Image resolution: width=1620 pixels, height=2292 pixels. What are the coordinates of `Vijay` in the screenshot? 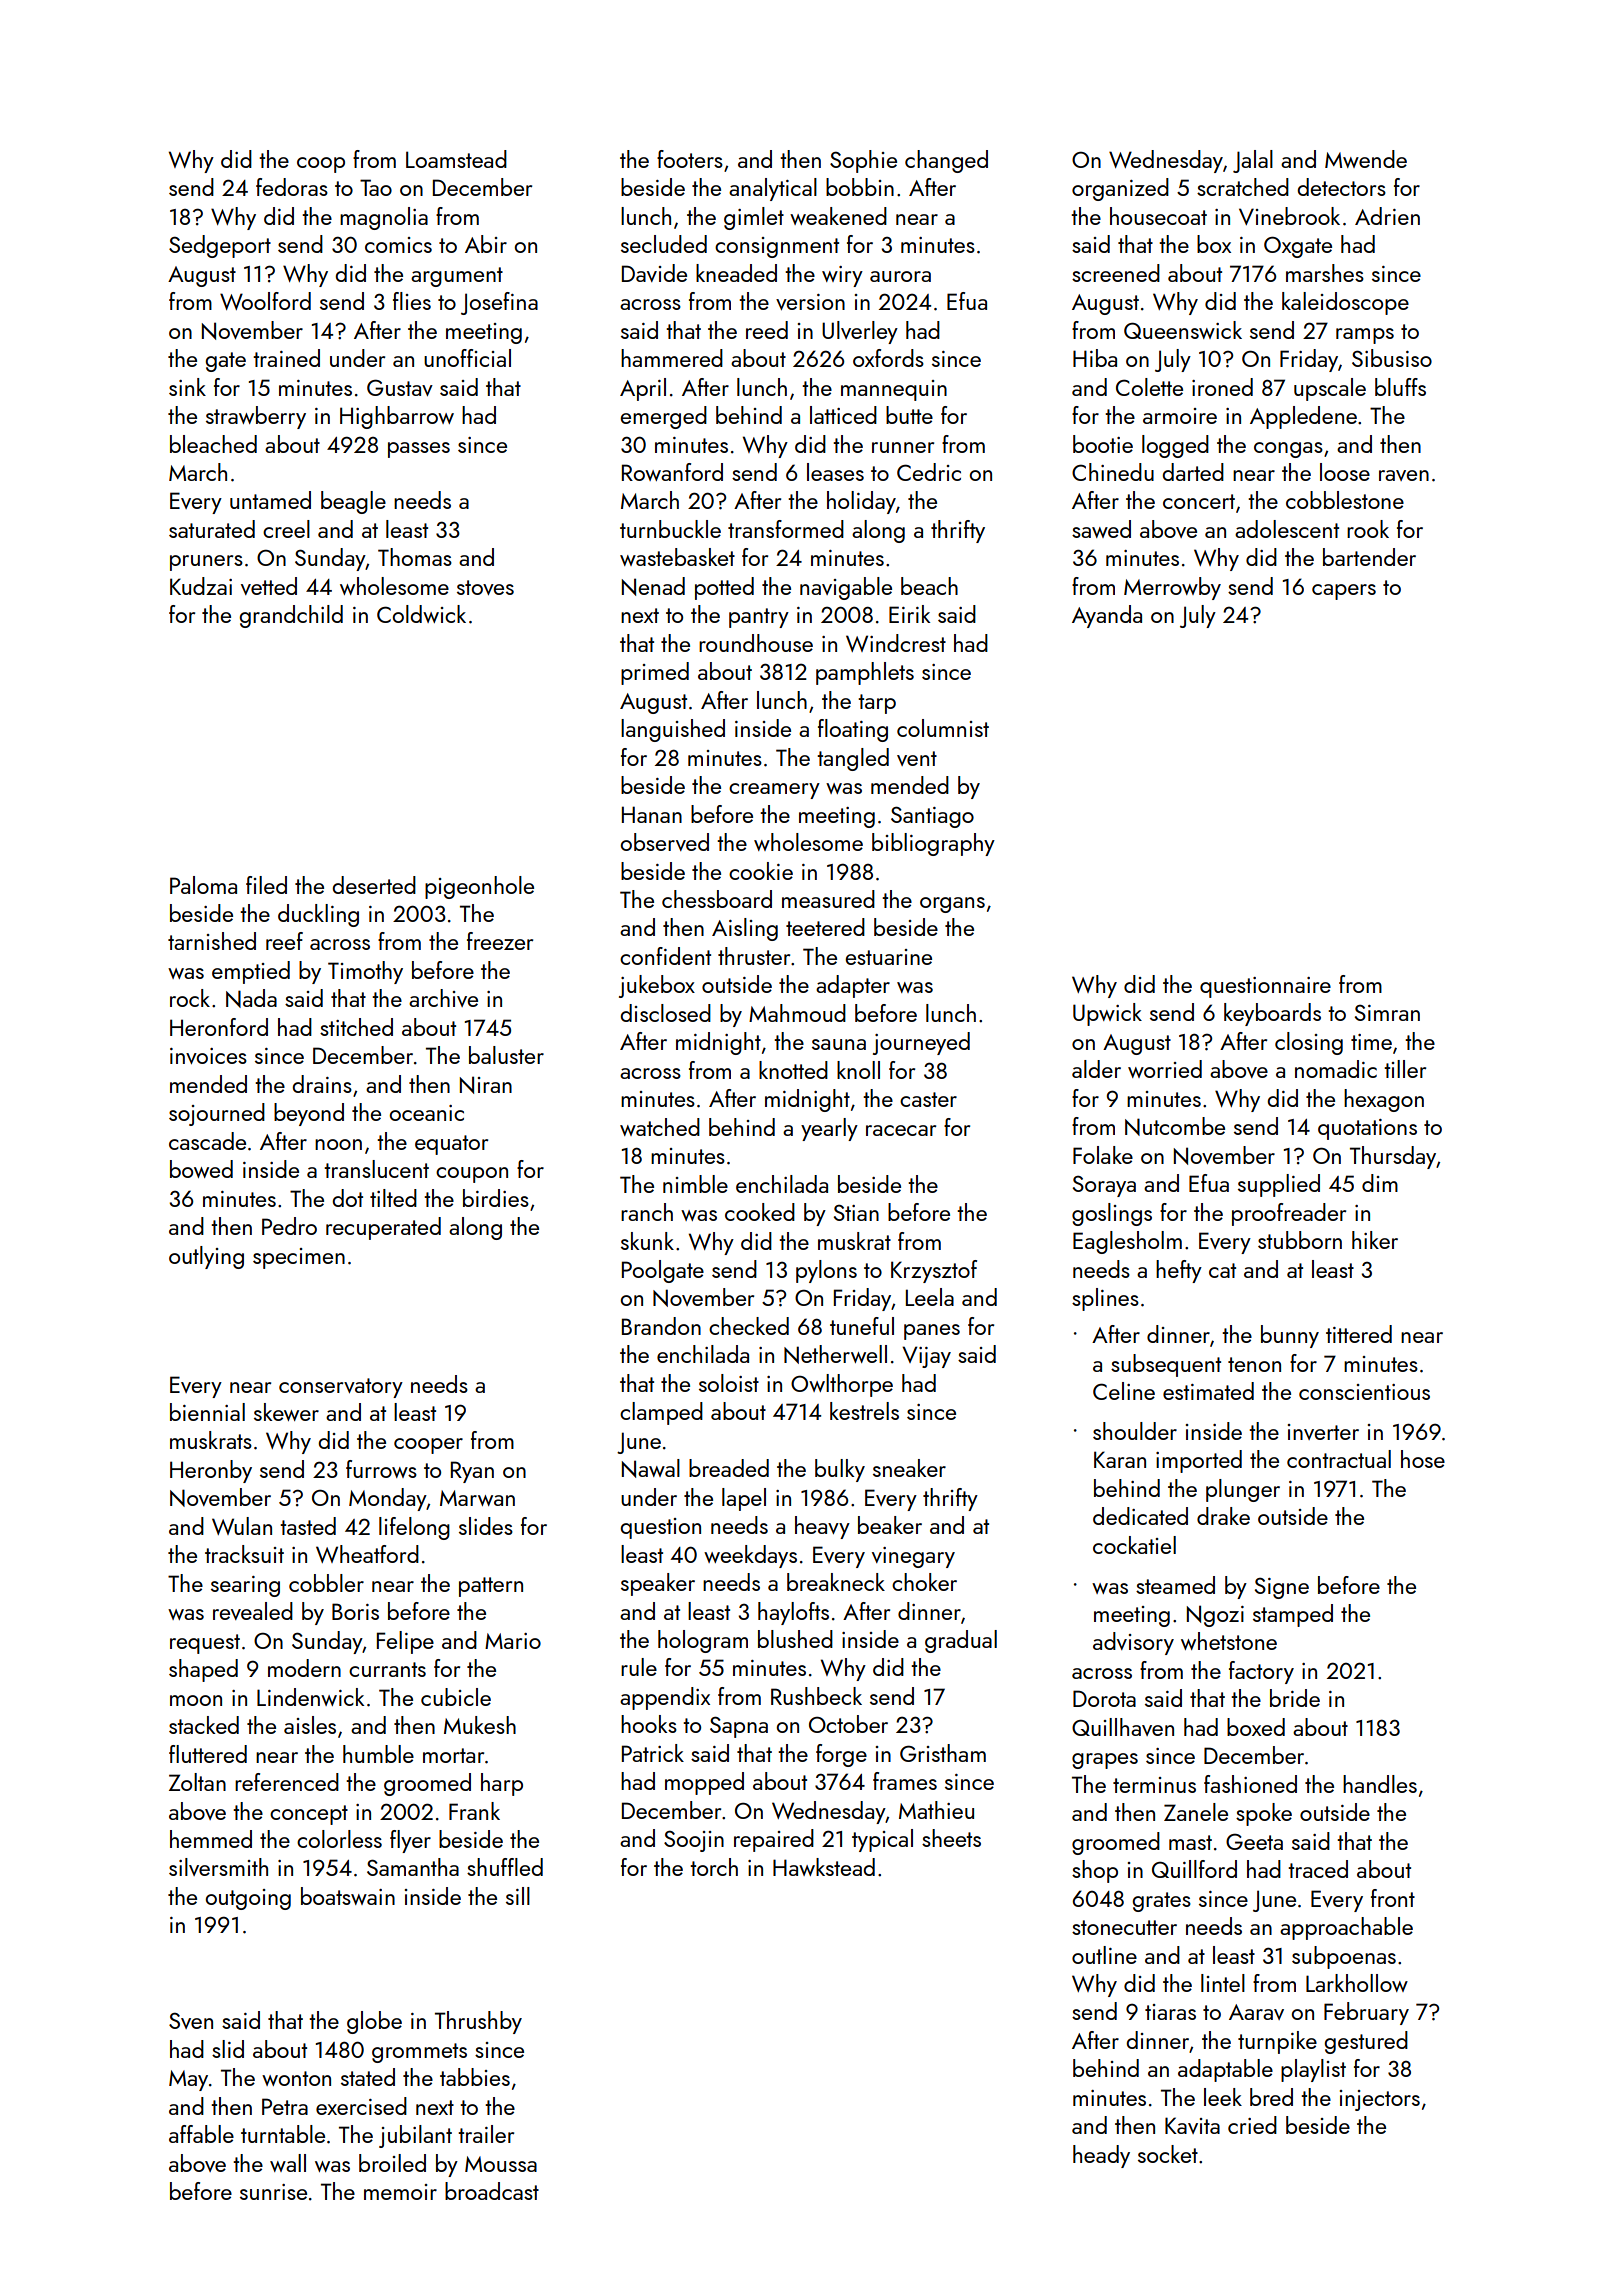 It's located at (926, 1357).
